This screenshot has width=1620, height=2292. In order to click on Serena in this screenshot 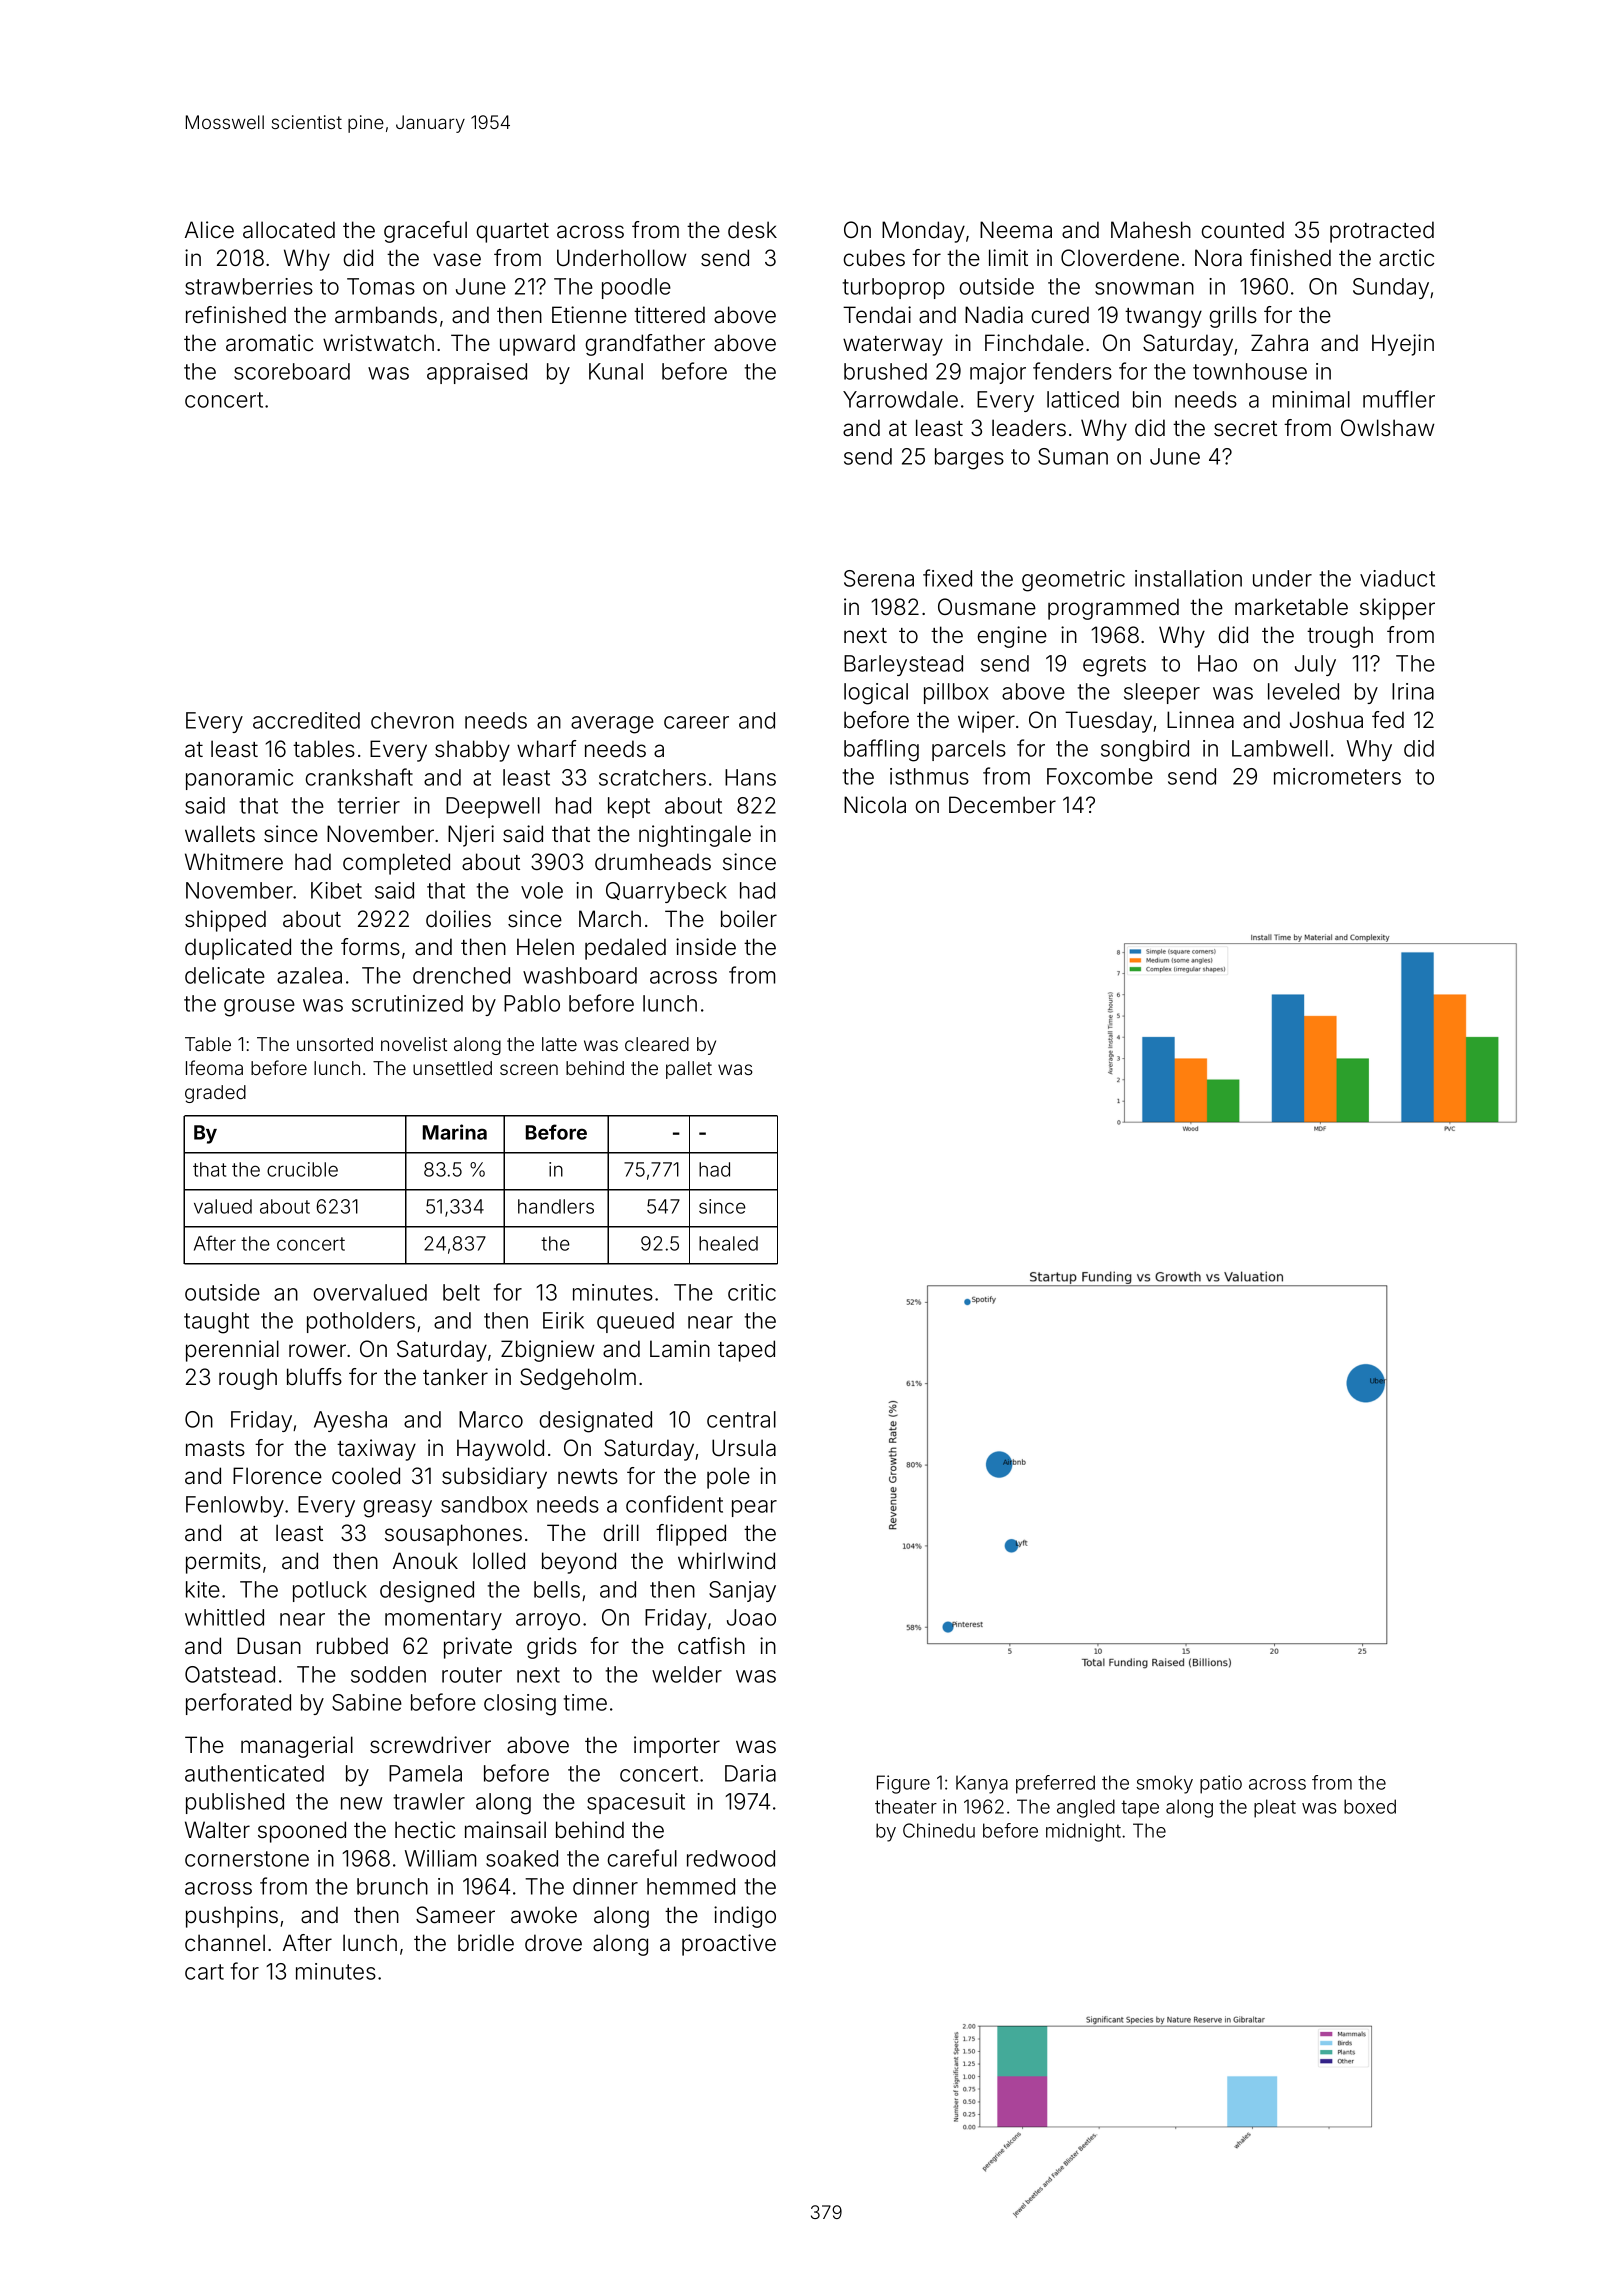, I will do `click(879, 578)`.
